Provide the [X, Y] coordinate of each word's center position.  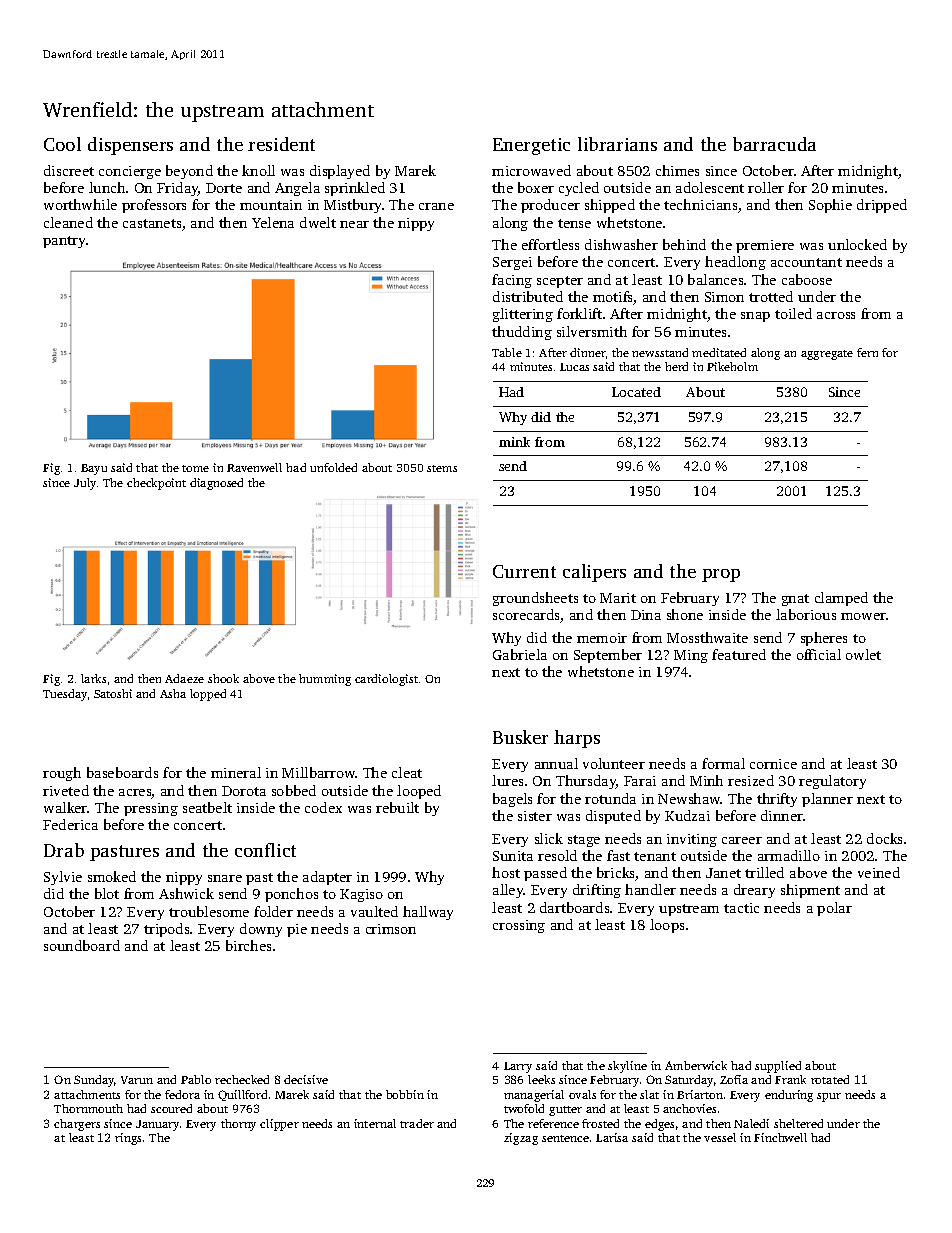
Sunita [513, 856]
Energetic [531, 146]
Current [524, 571]
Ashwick [186, 893]
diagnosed [216, 484]
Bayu [94, 469]
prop [721, 575]
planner [827, 800]
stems [442, 468]
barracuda [774, 144]
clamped [841, 599]
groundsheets [535, 599]
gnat [795, 600]
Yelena [273, 222]
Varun [137, 1080]
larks [93, 678]
